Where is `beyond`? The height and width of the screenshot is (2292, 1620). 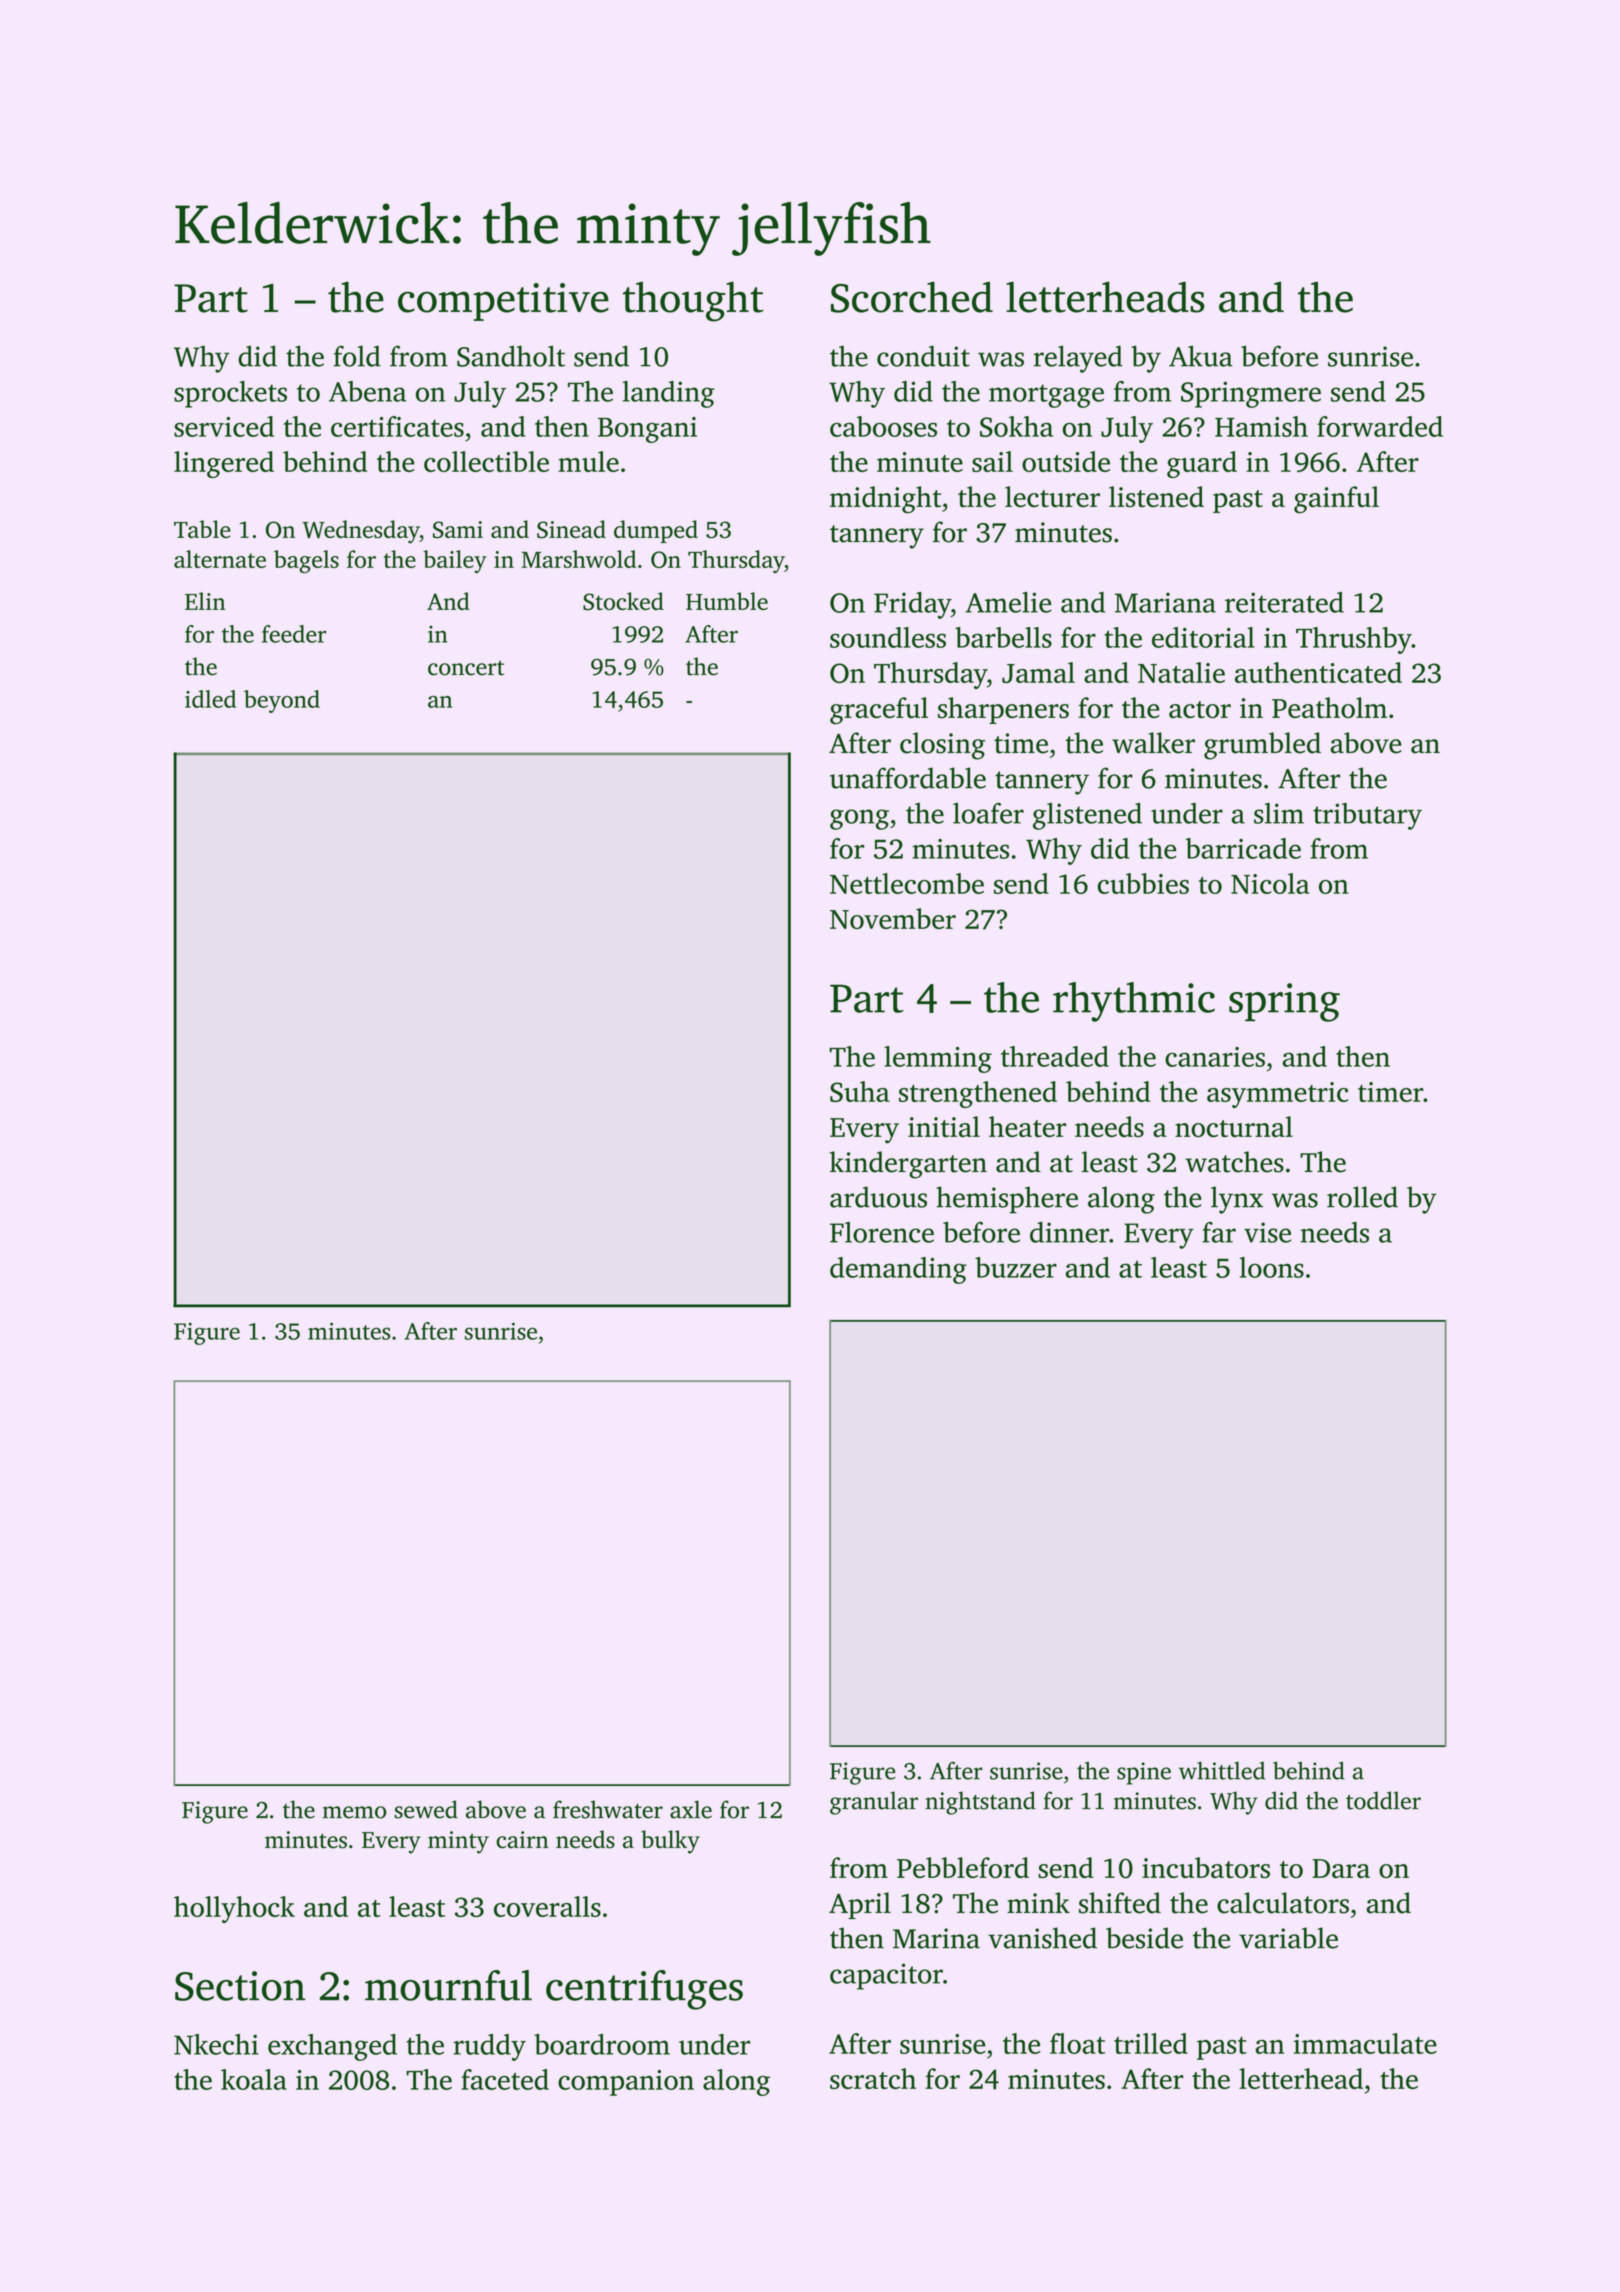
beyond is located at coordinates (282, 701).
